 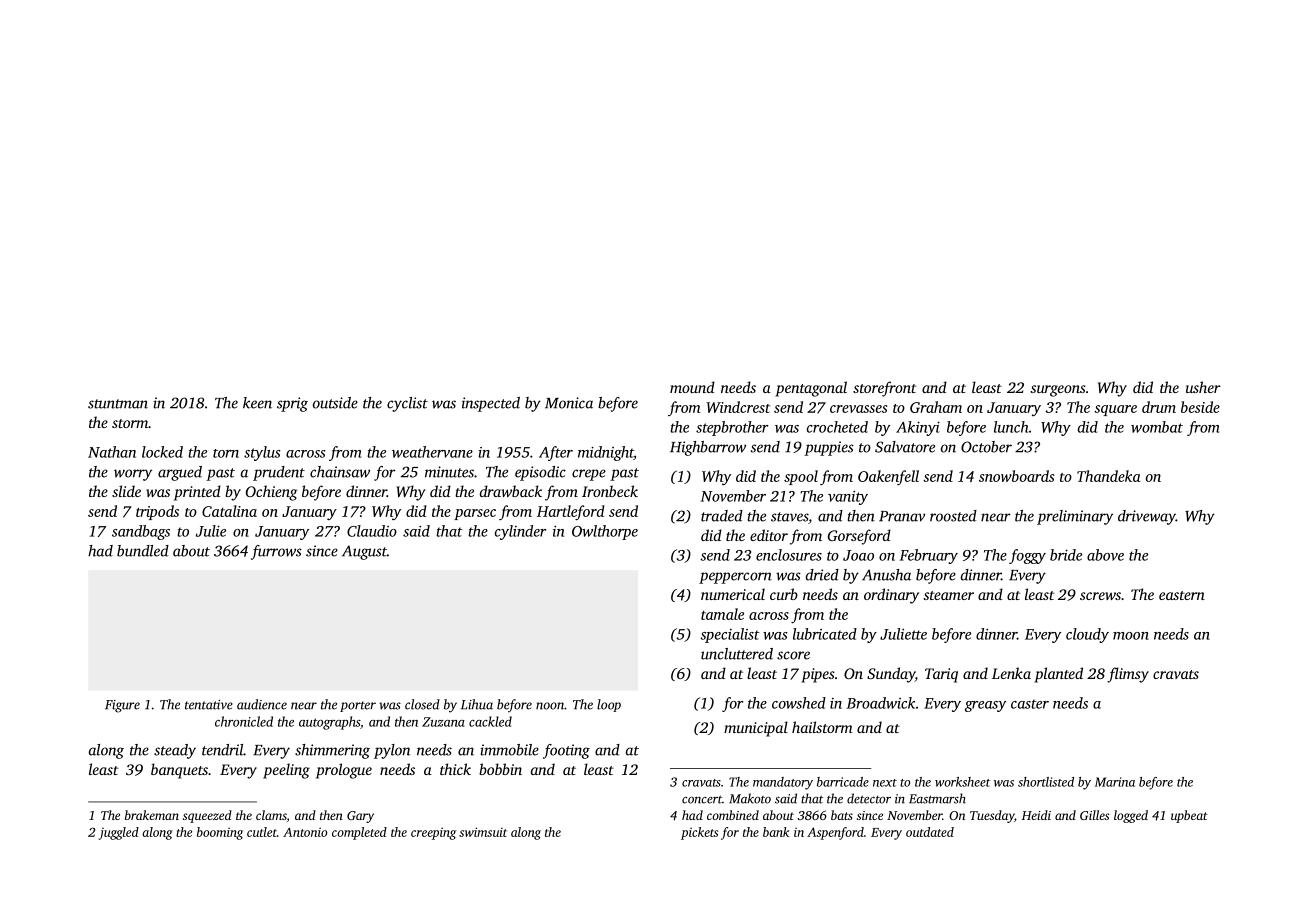 I want to click on cowshed, so click(x=799, y=703).
